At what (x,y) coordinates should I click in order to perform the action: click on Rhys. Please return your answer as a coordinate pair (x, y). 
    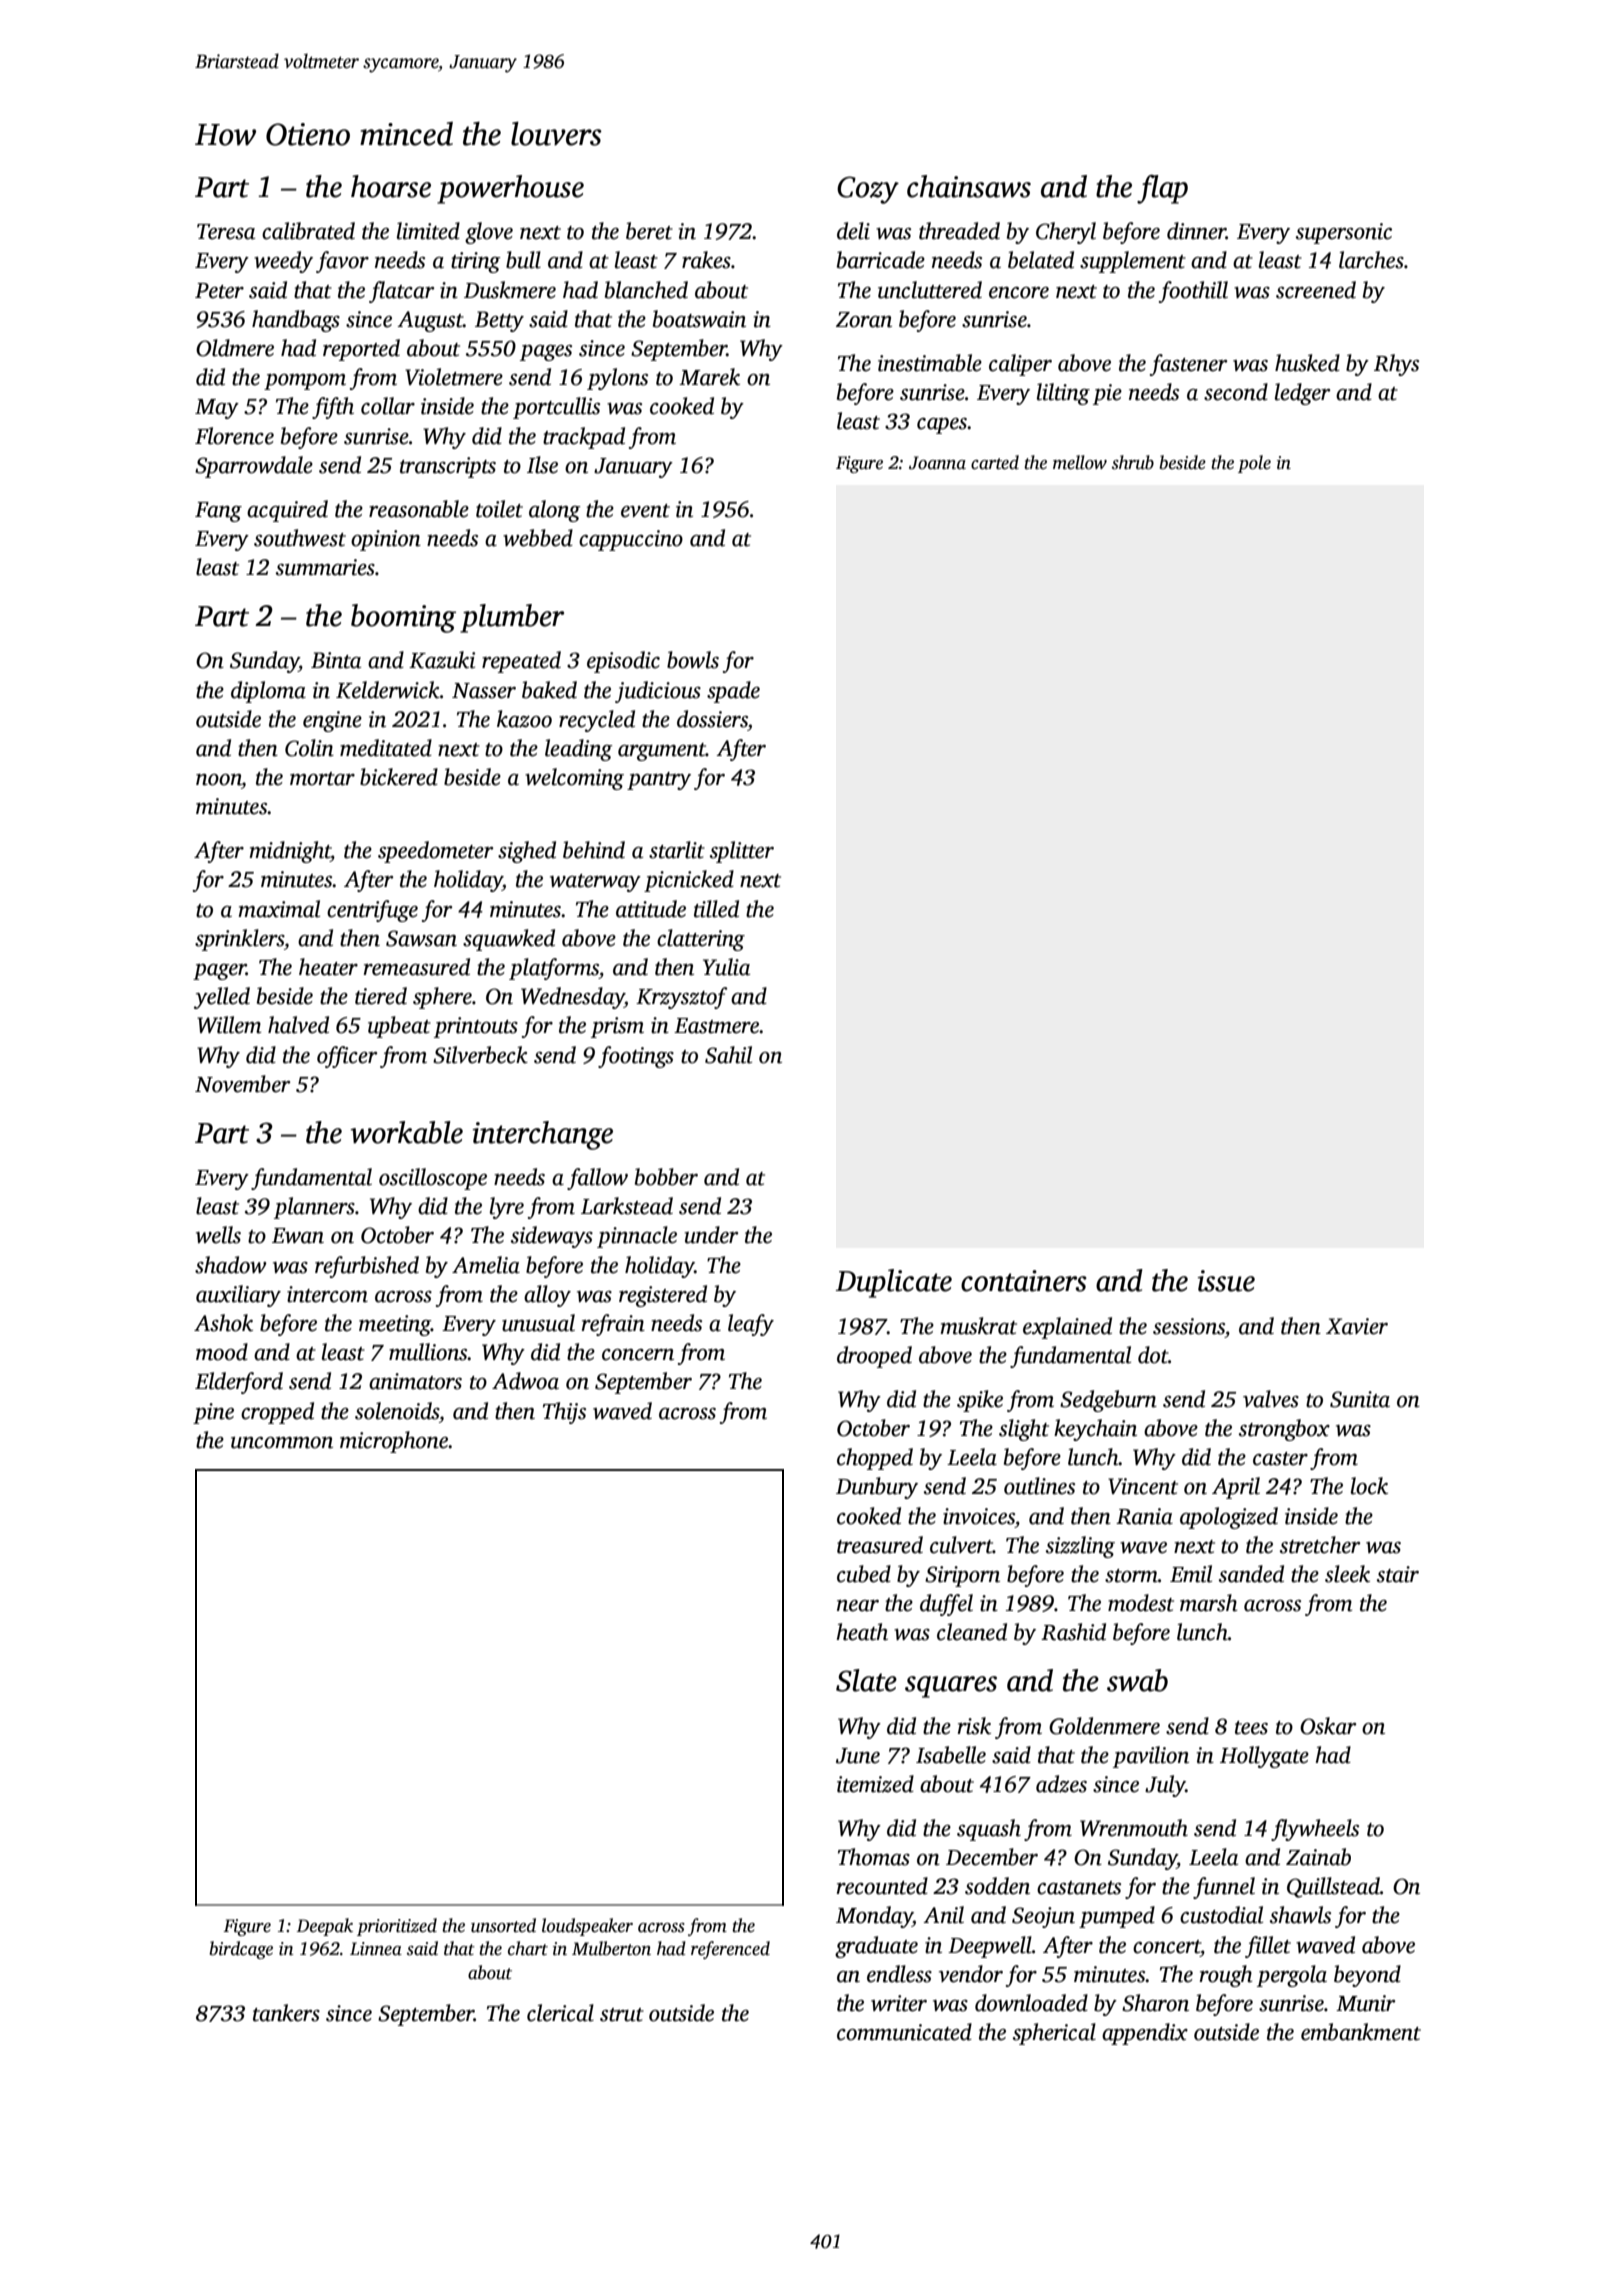
    Looking at the image, I should click on (1396, 365).
